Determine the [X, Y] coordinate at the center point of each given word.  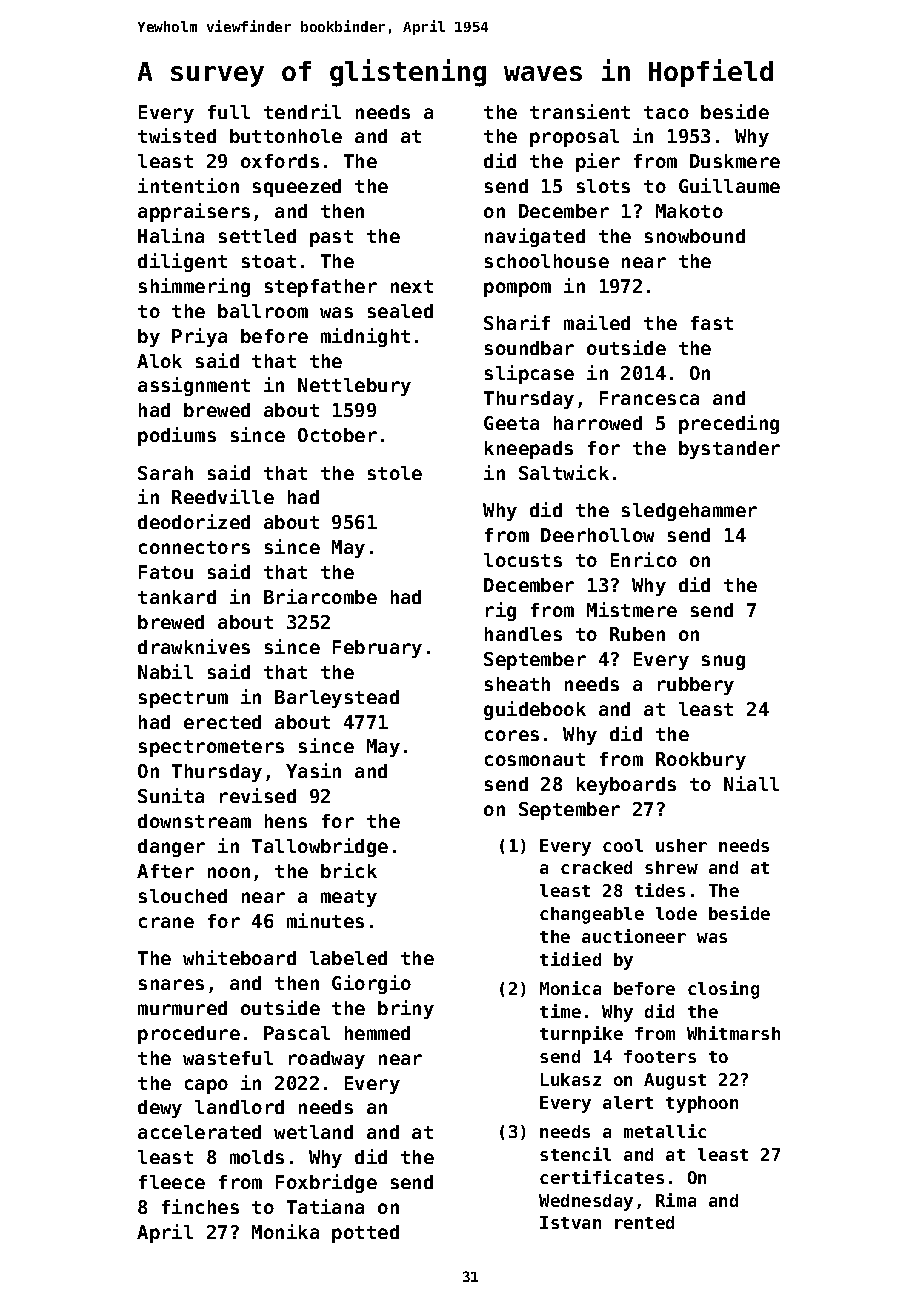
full [229, 112]
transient [580, 111]
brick [349, 870]
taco [666, 112]
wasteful [228, 1058]
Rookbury [701, 761]
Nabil [165, 671]
